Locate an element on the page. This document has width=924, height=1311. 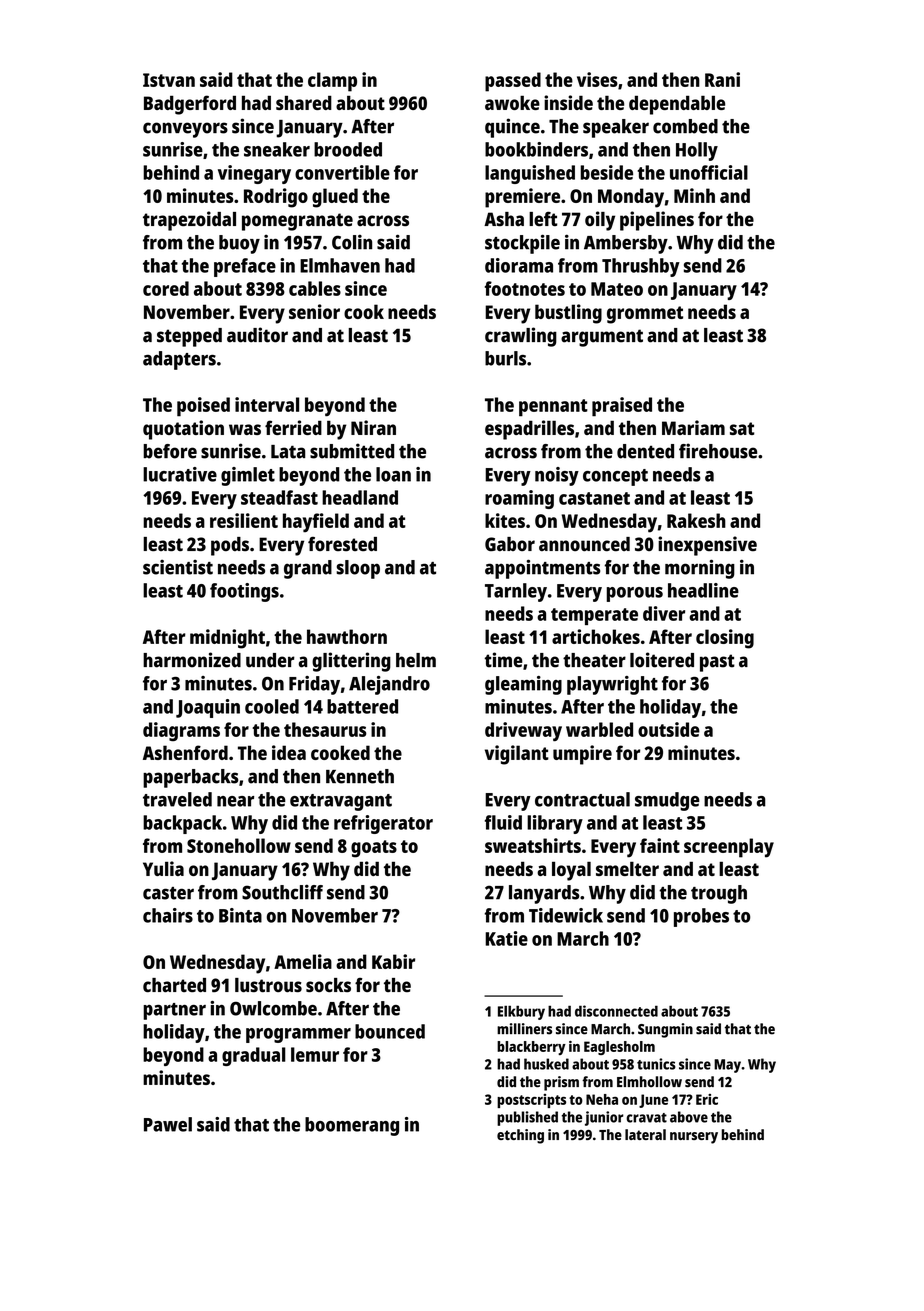
quince is located at coordinates (512, 128).
